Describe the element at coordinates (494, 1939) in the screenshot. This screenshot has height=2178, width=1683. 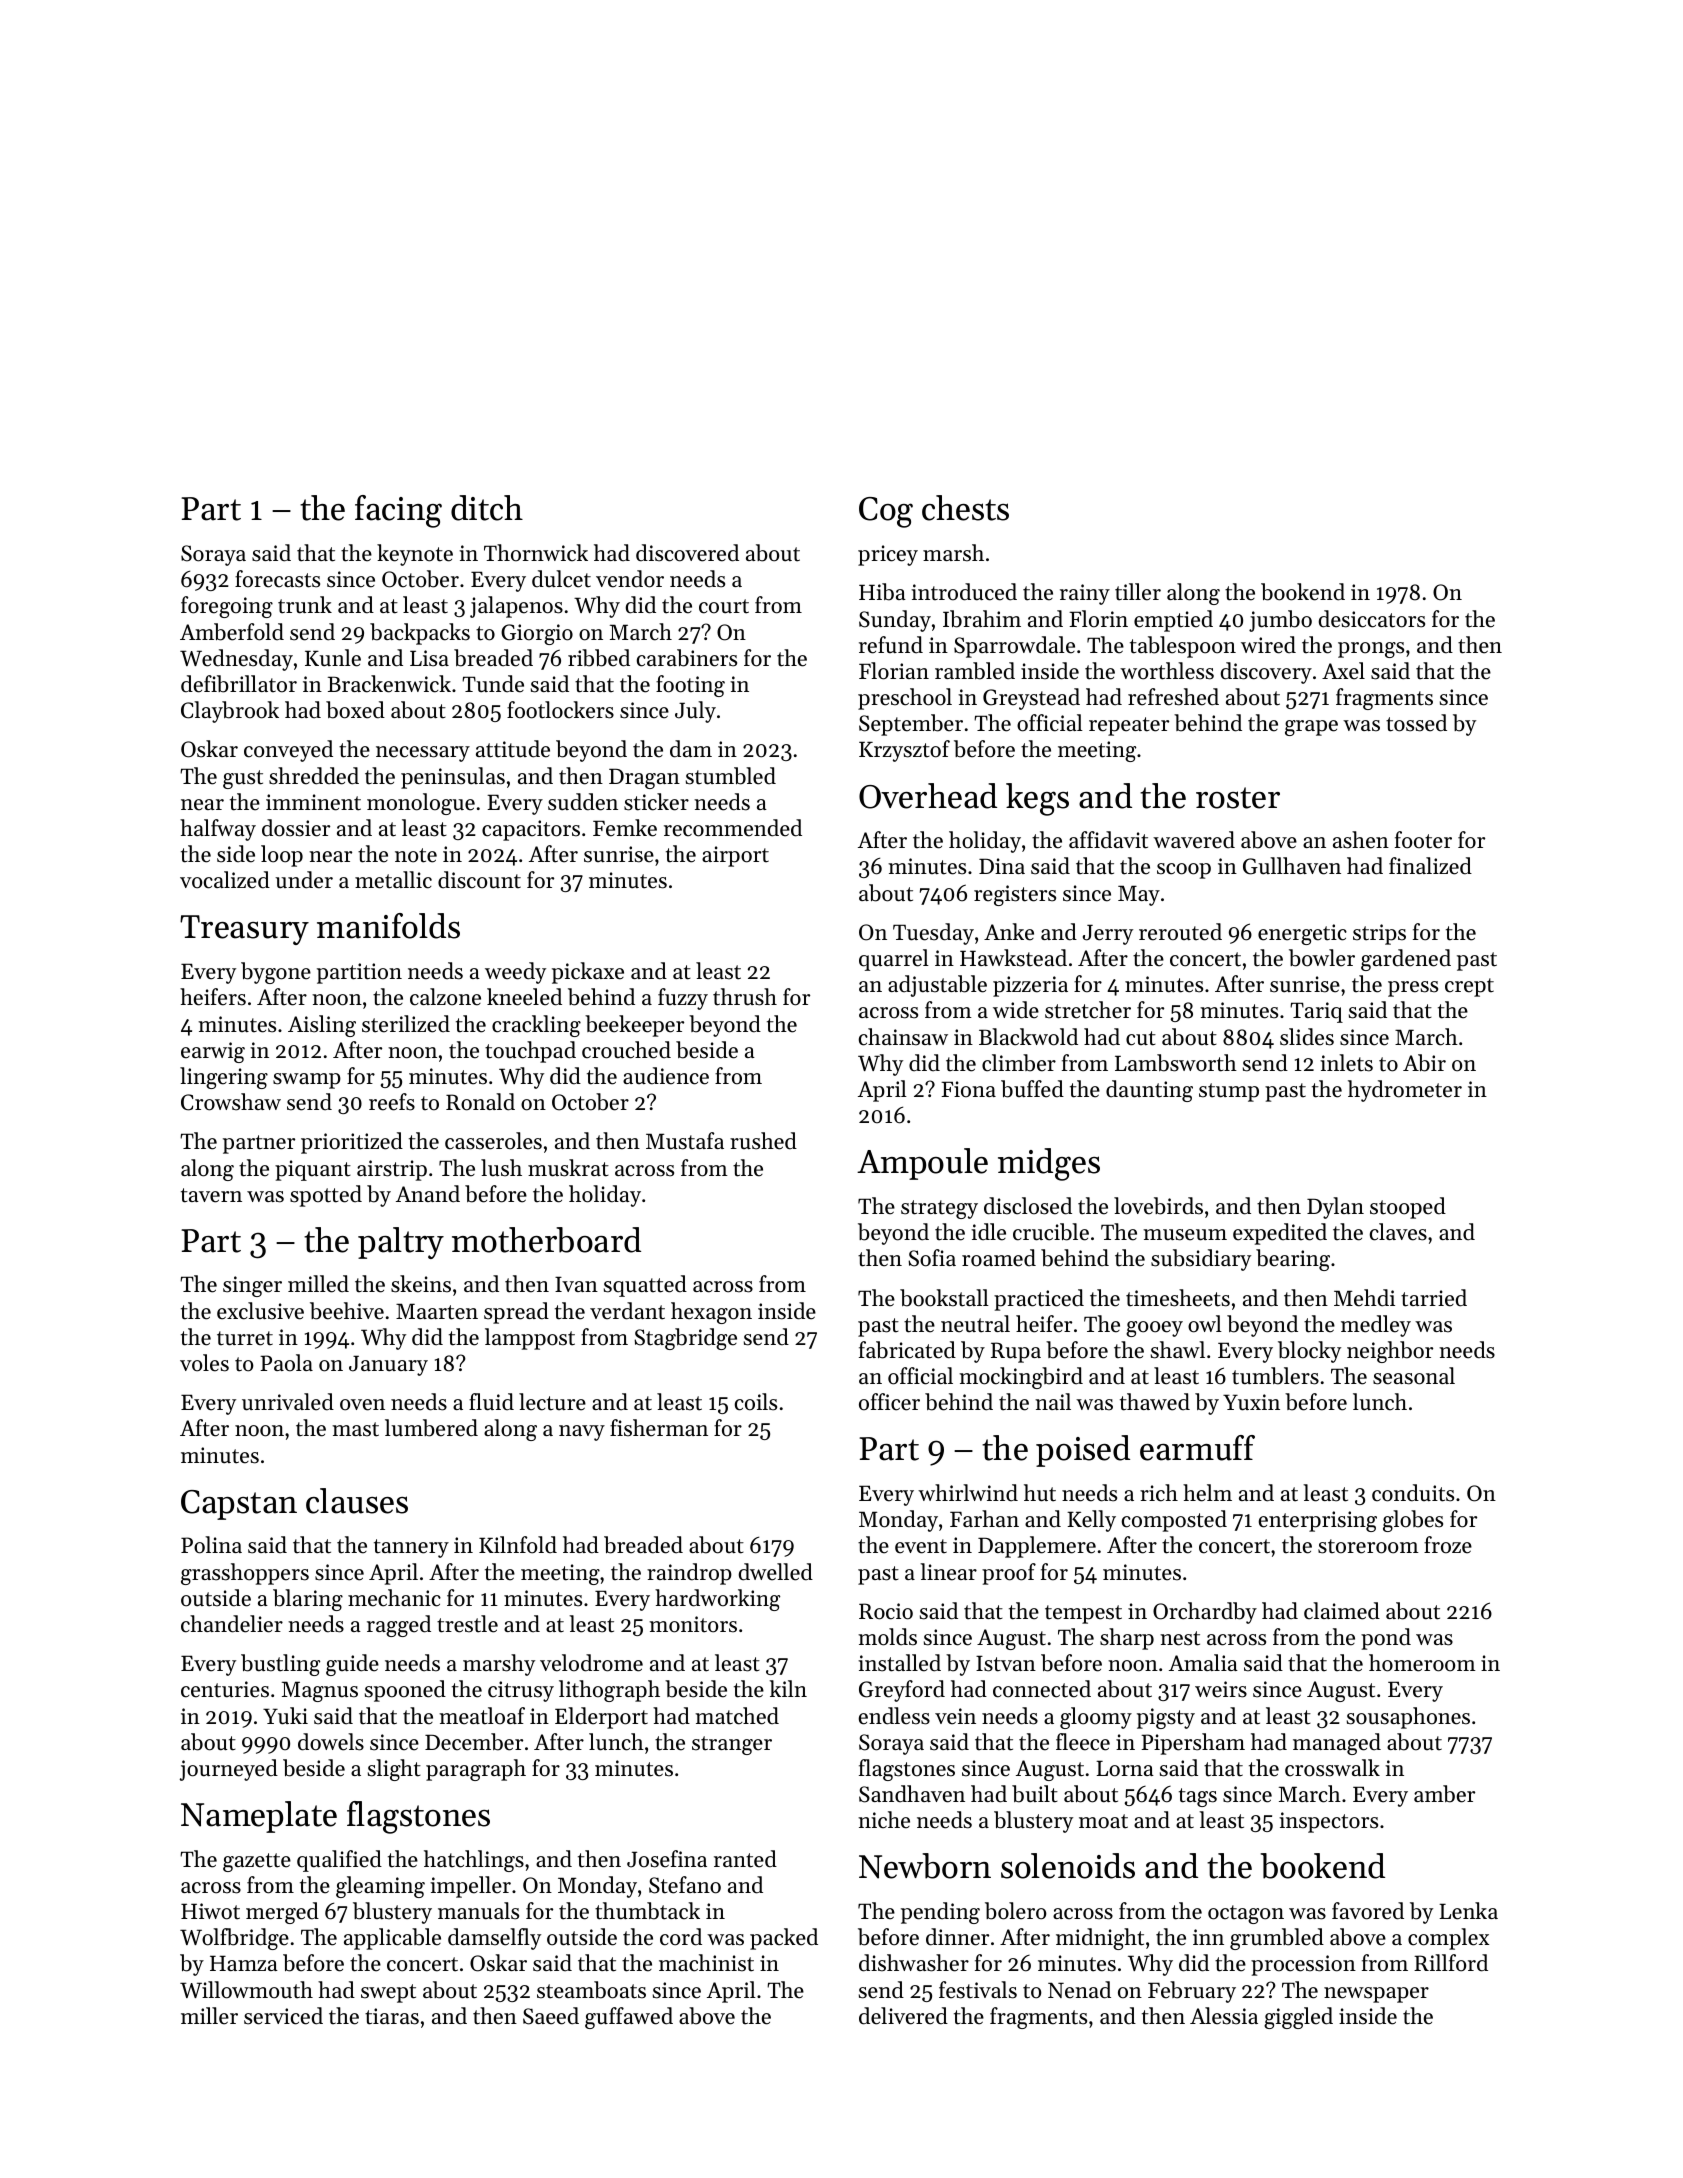
I see `damselfly` at that location.
